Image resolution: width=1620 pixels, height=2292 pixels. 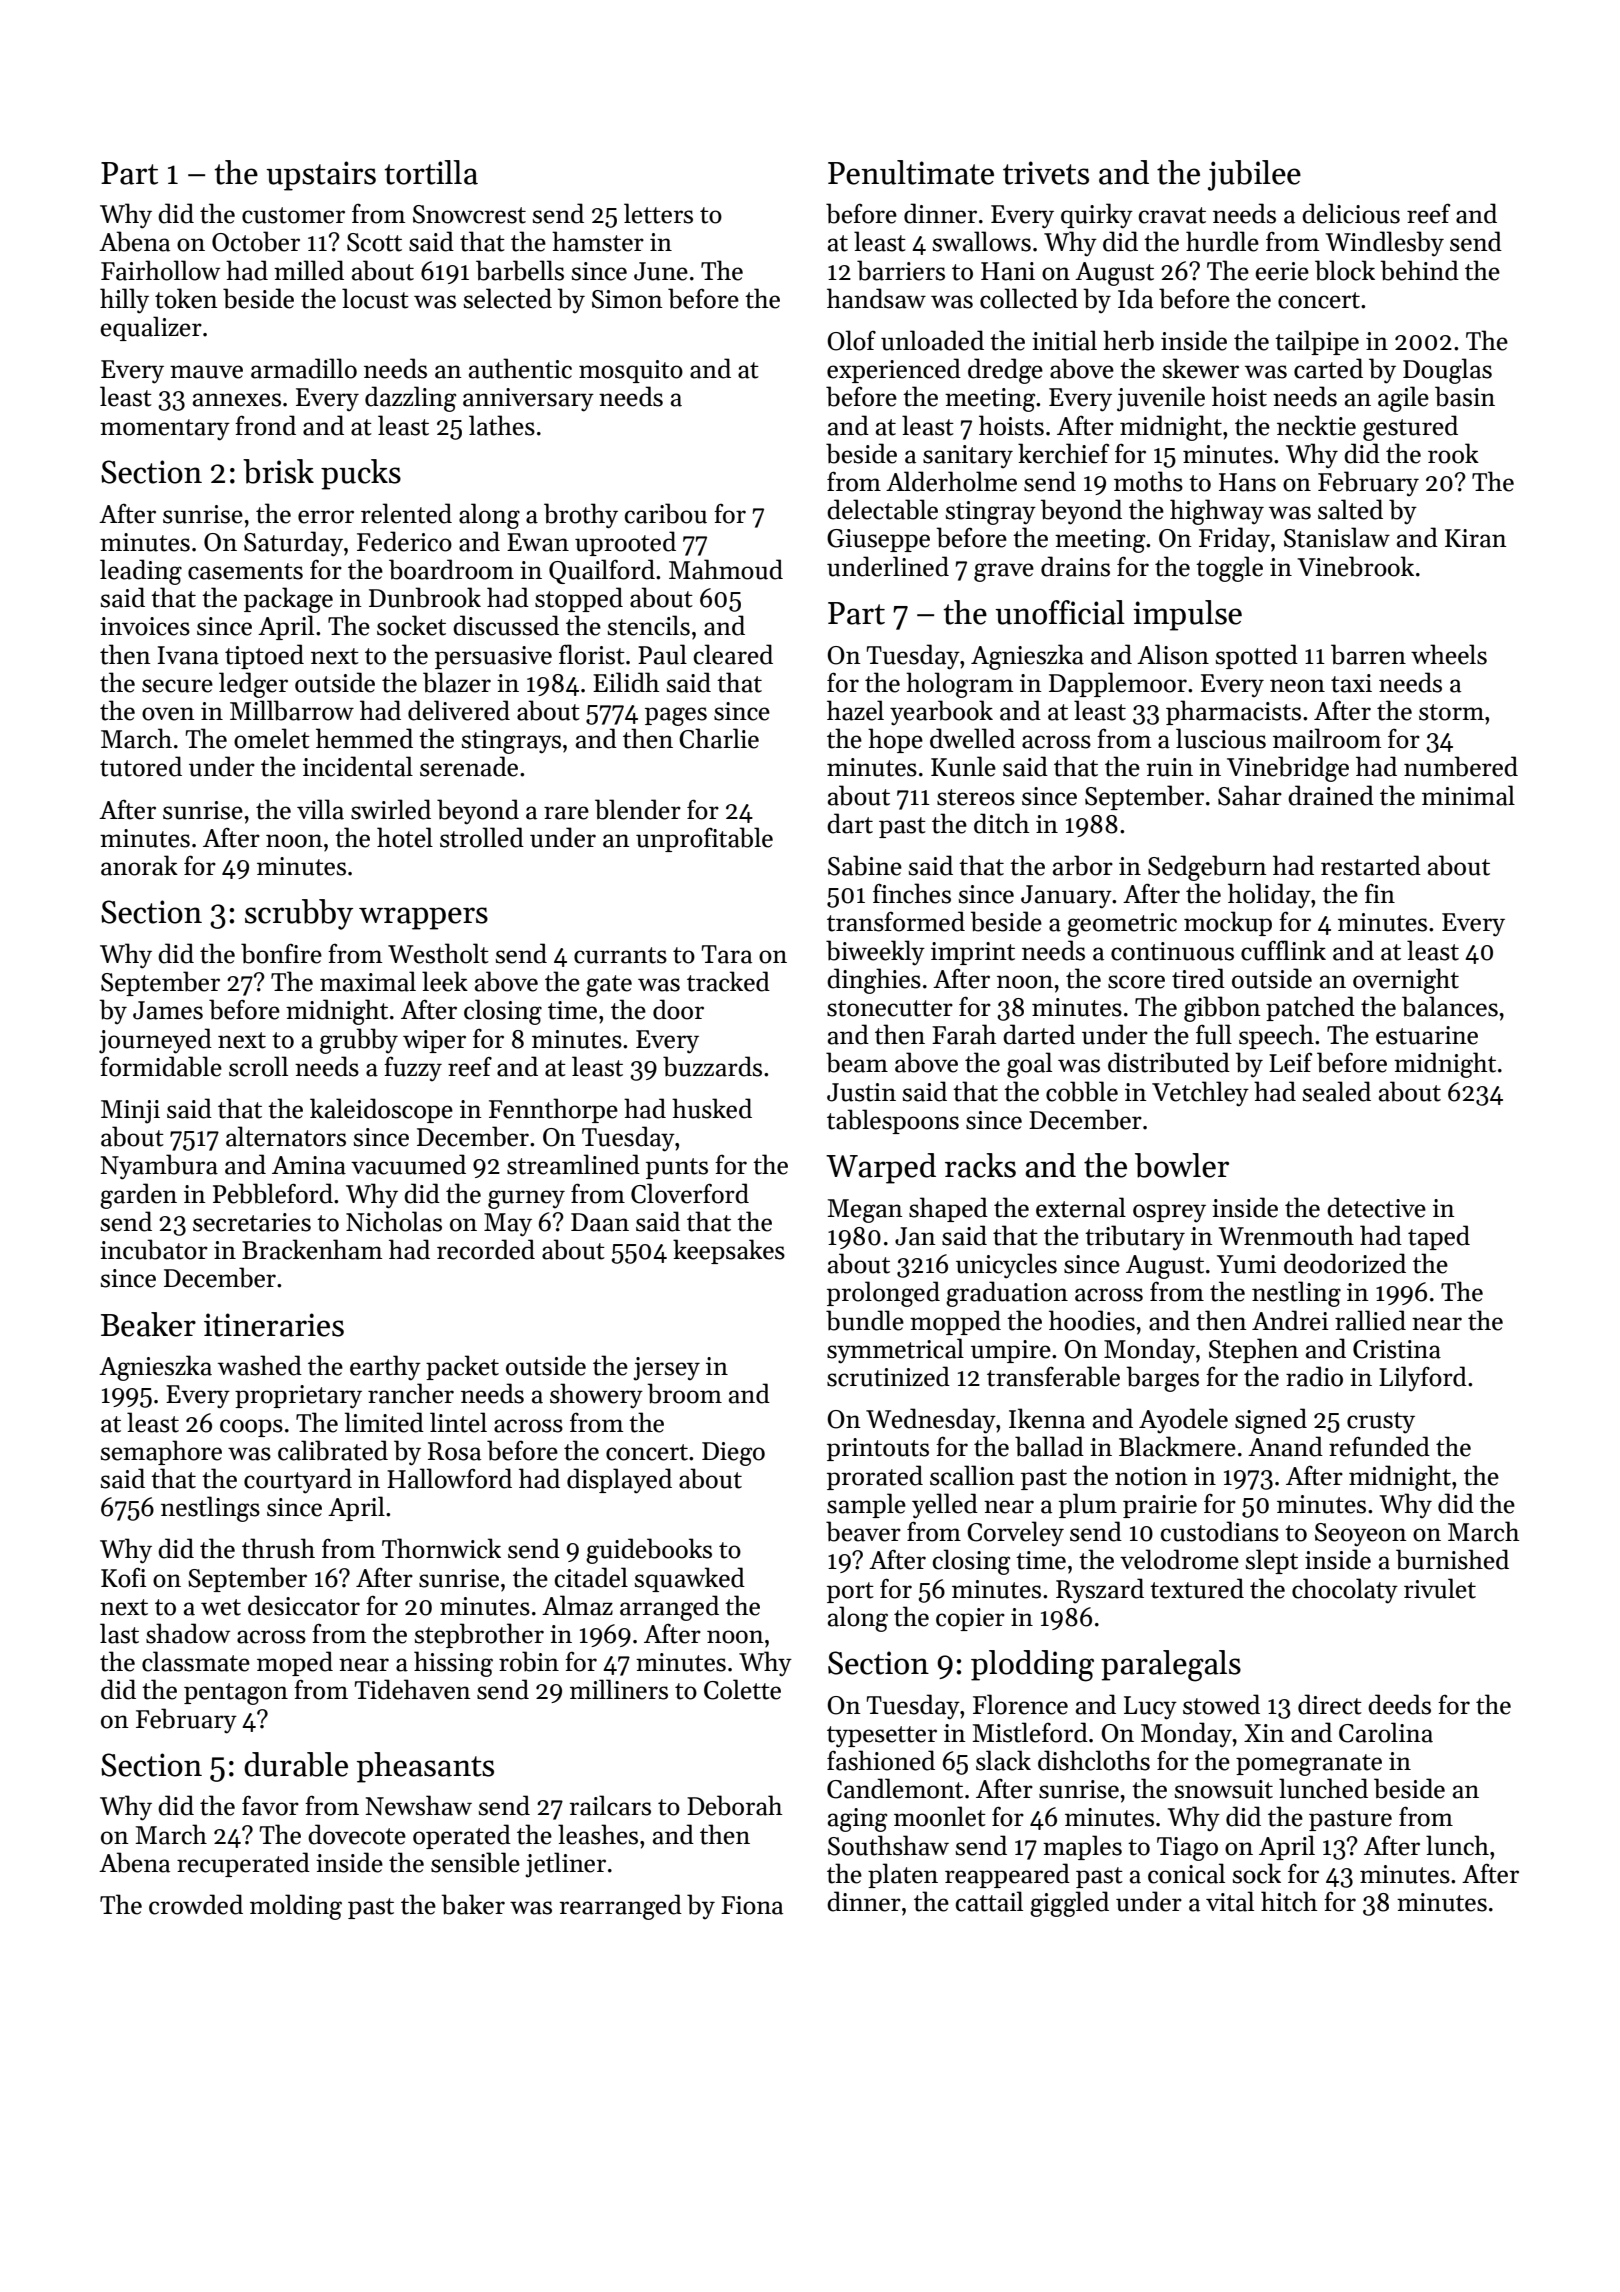 I want to click on Penultimate, so click(x=911, y=172).
